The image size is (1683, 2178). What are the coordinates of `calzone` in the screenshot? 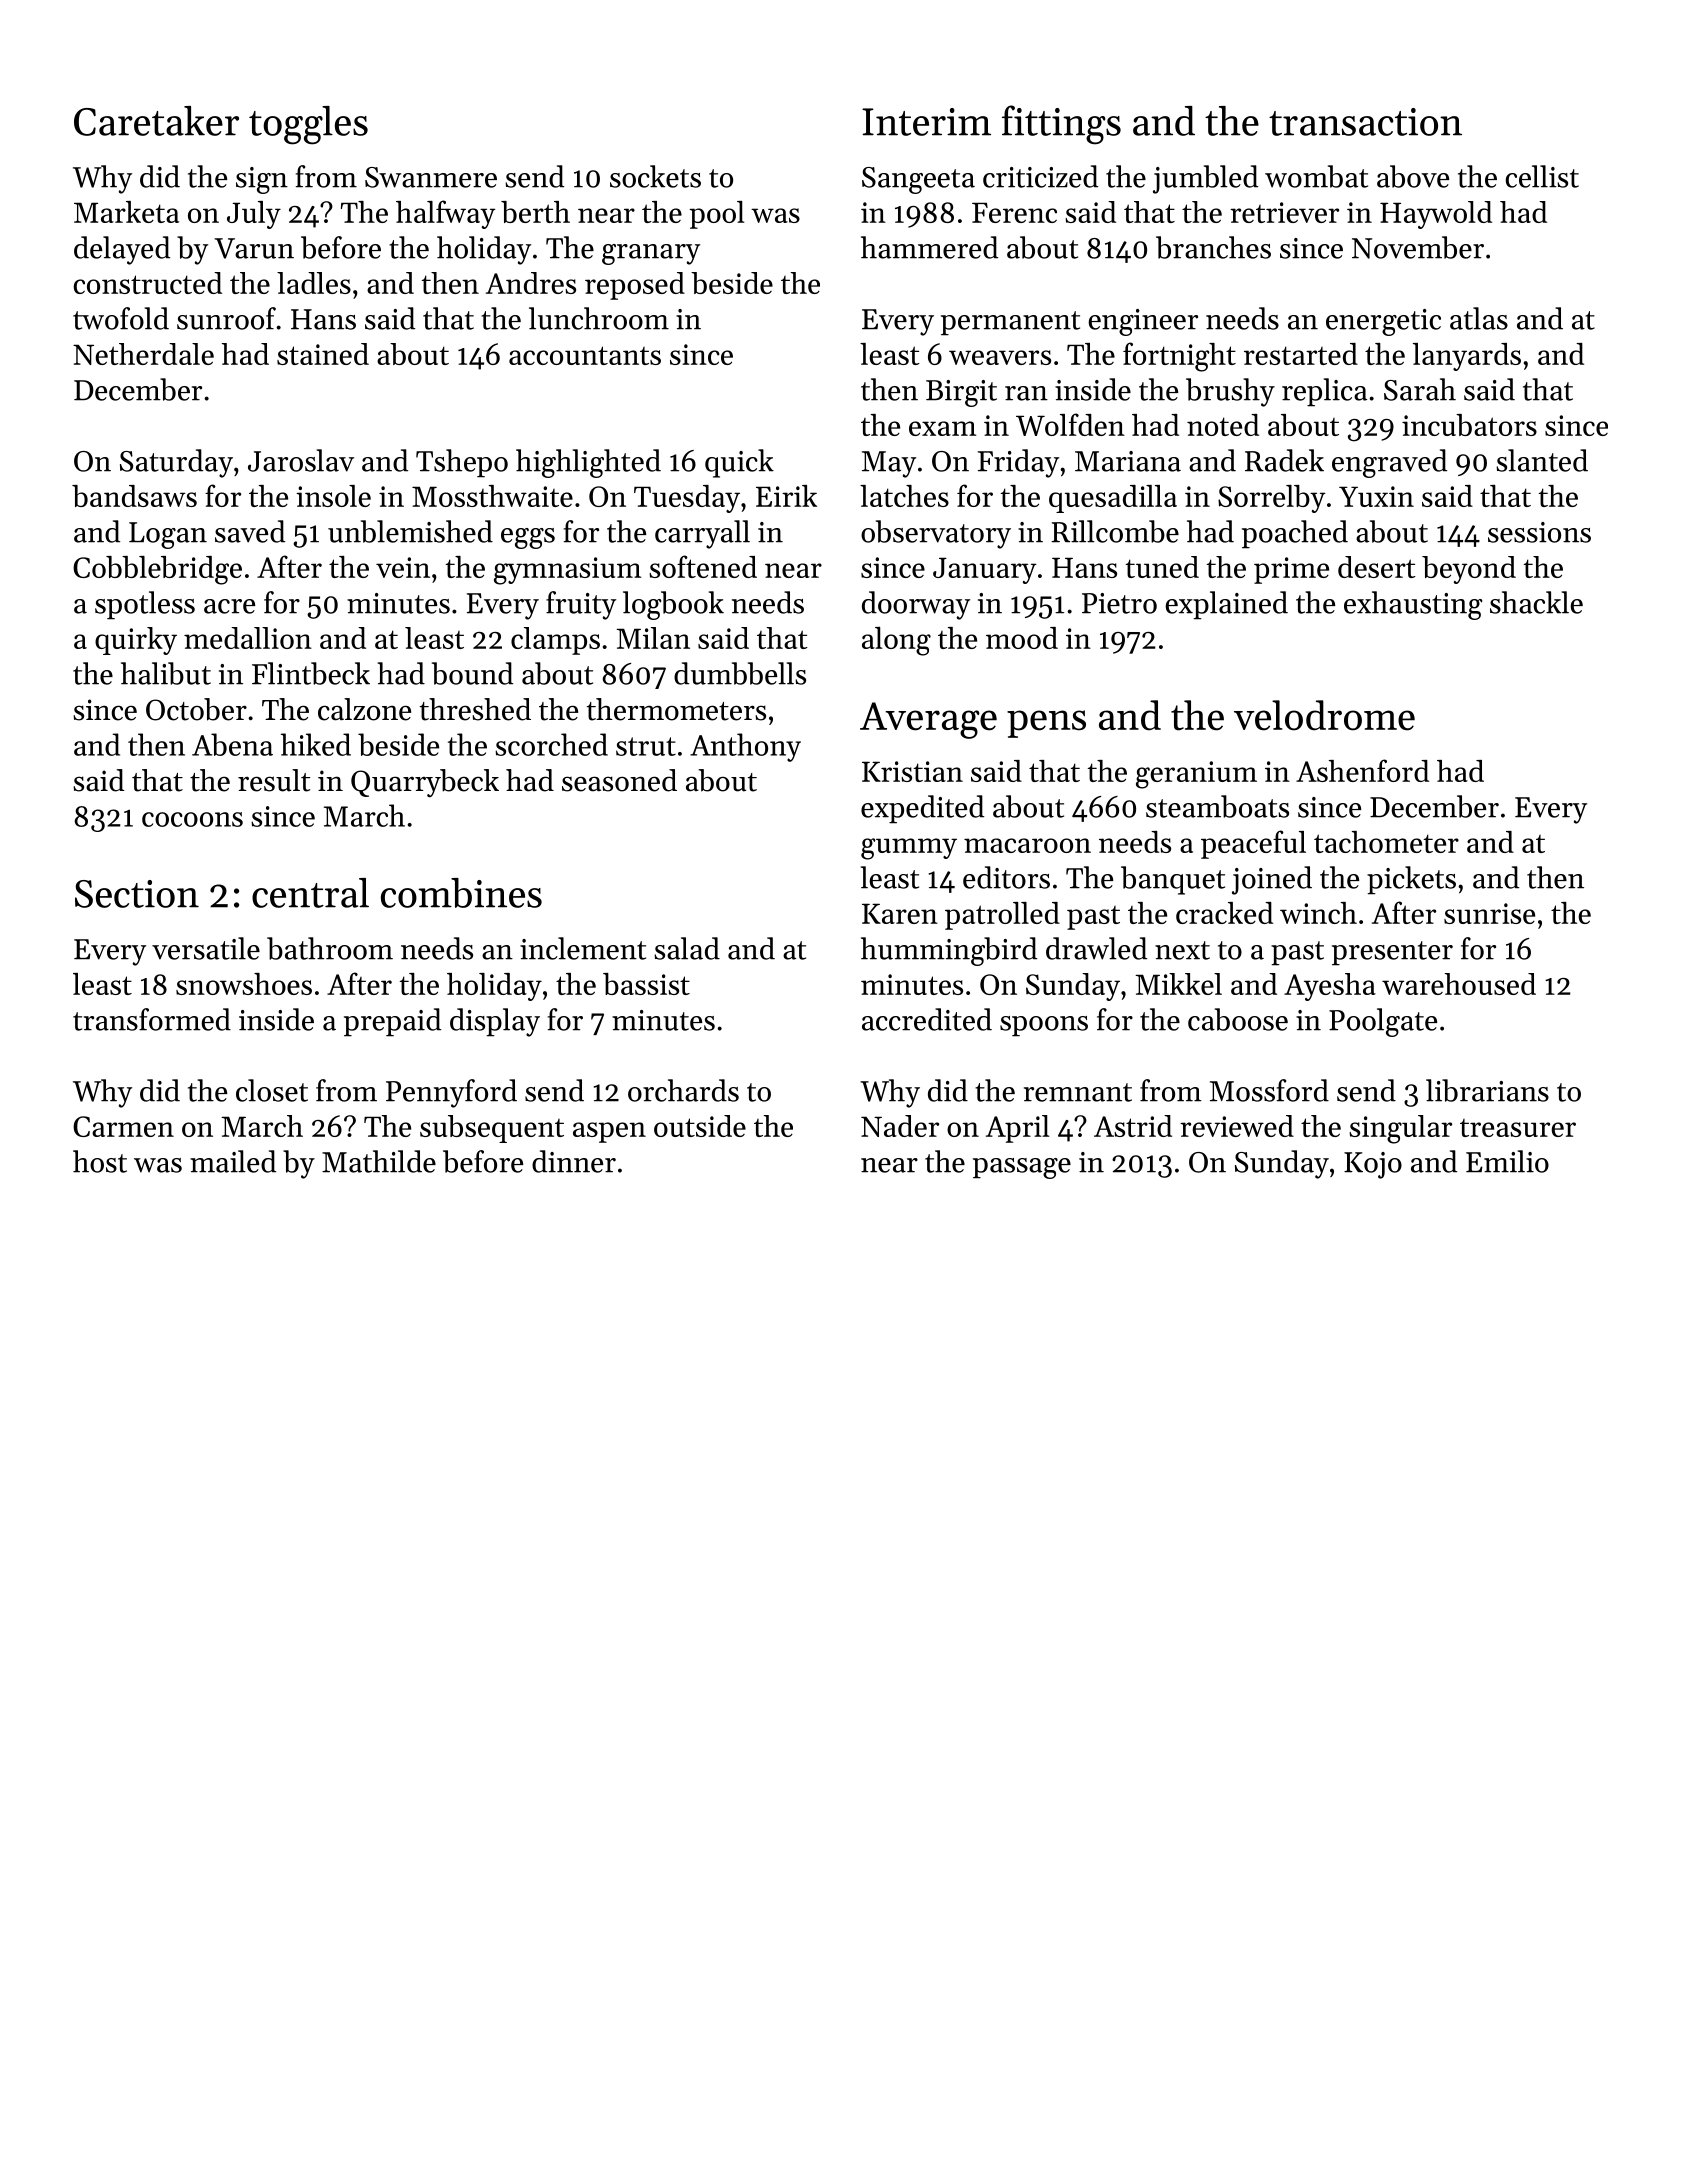 It's located at (364, 709).
